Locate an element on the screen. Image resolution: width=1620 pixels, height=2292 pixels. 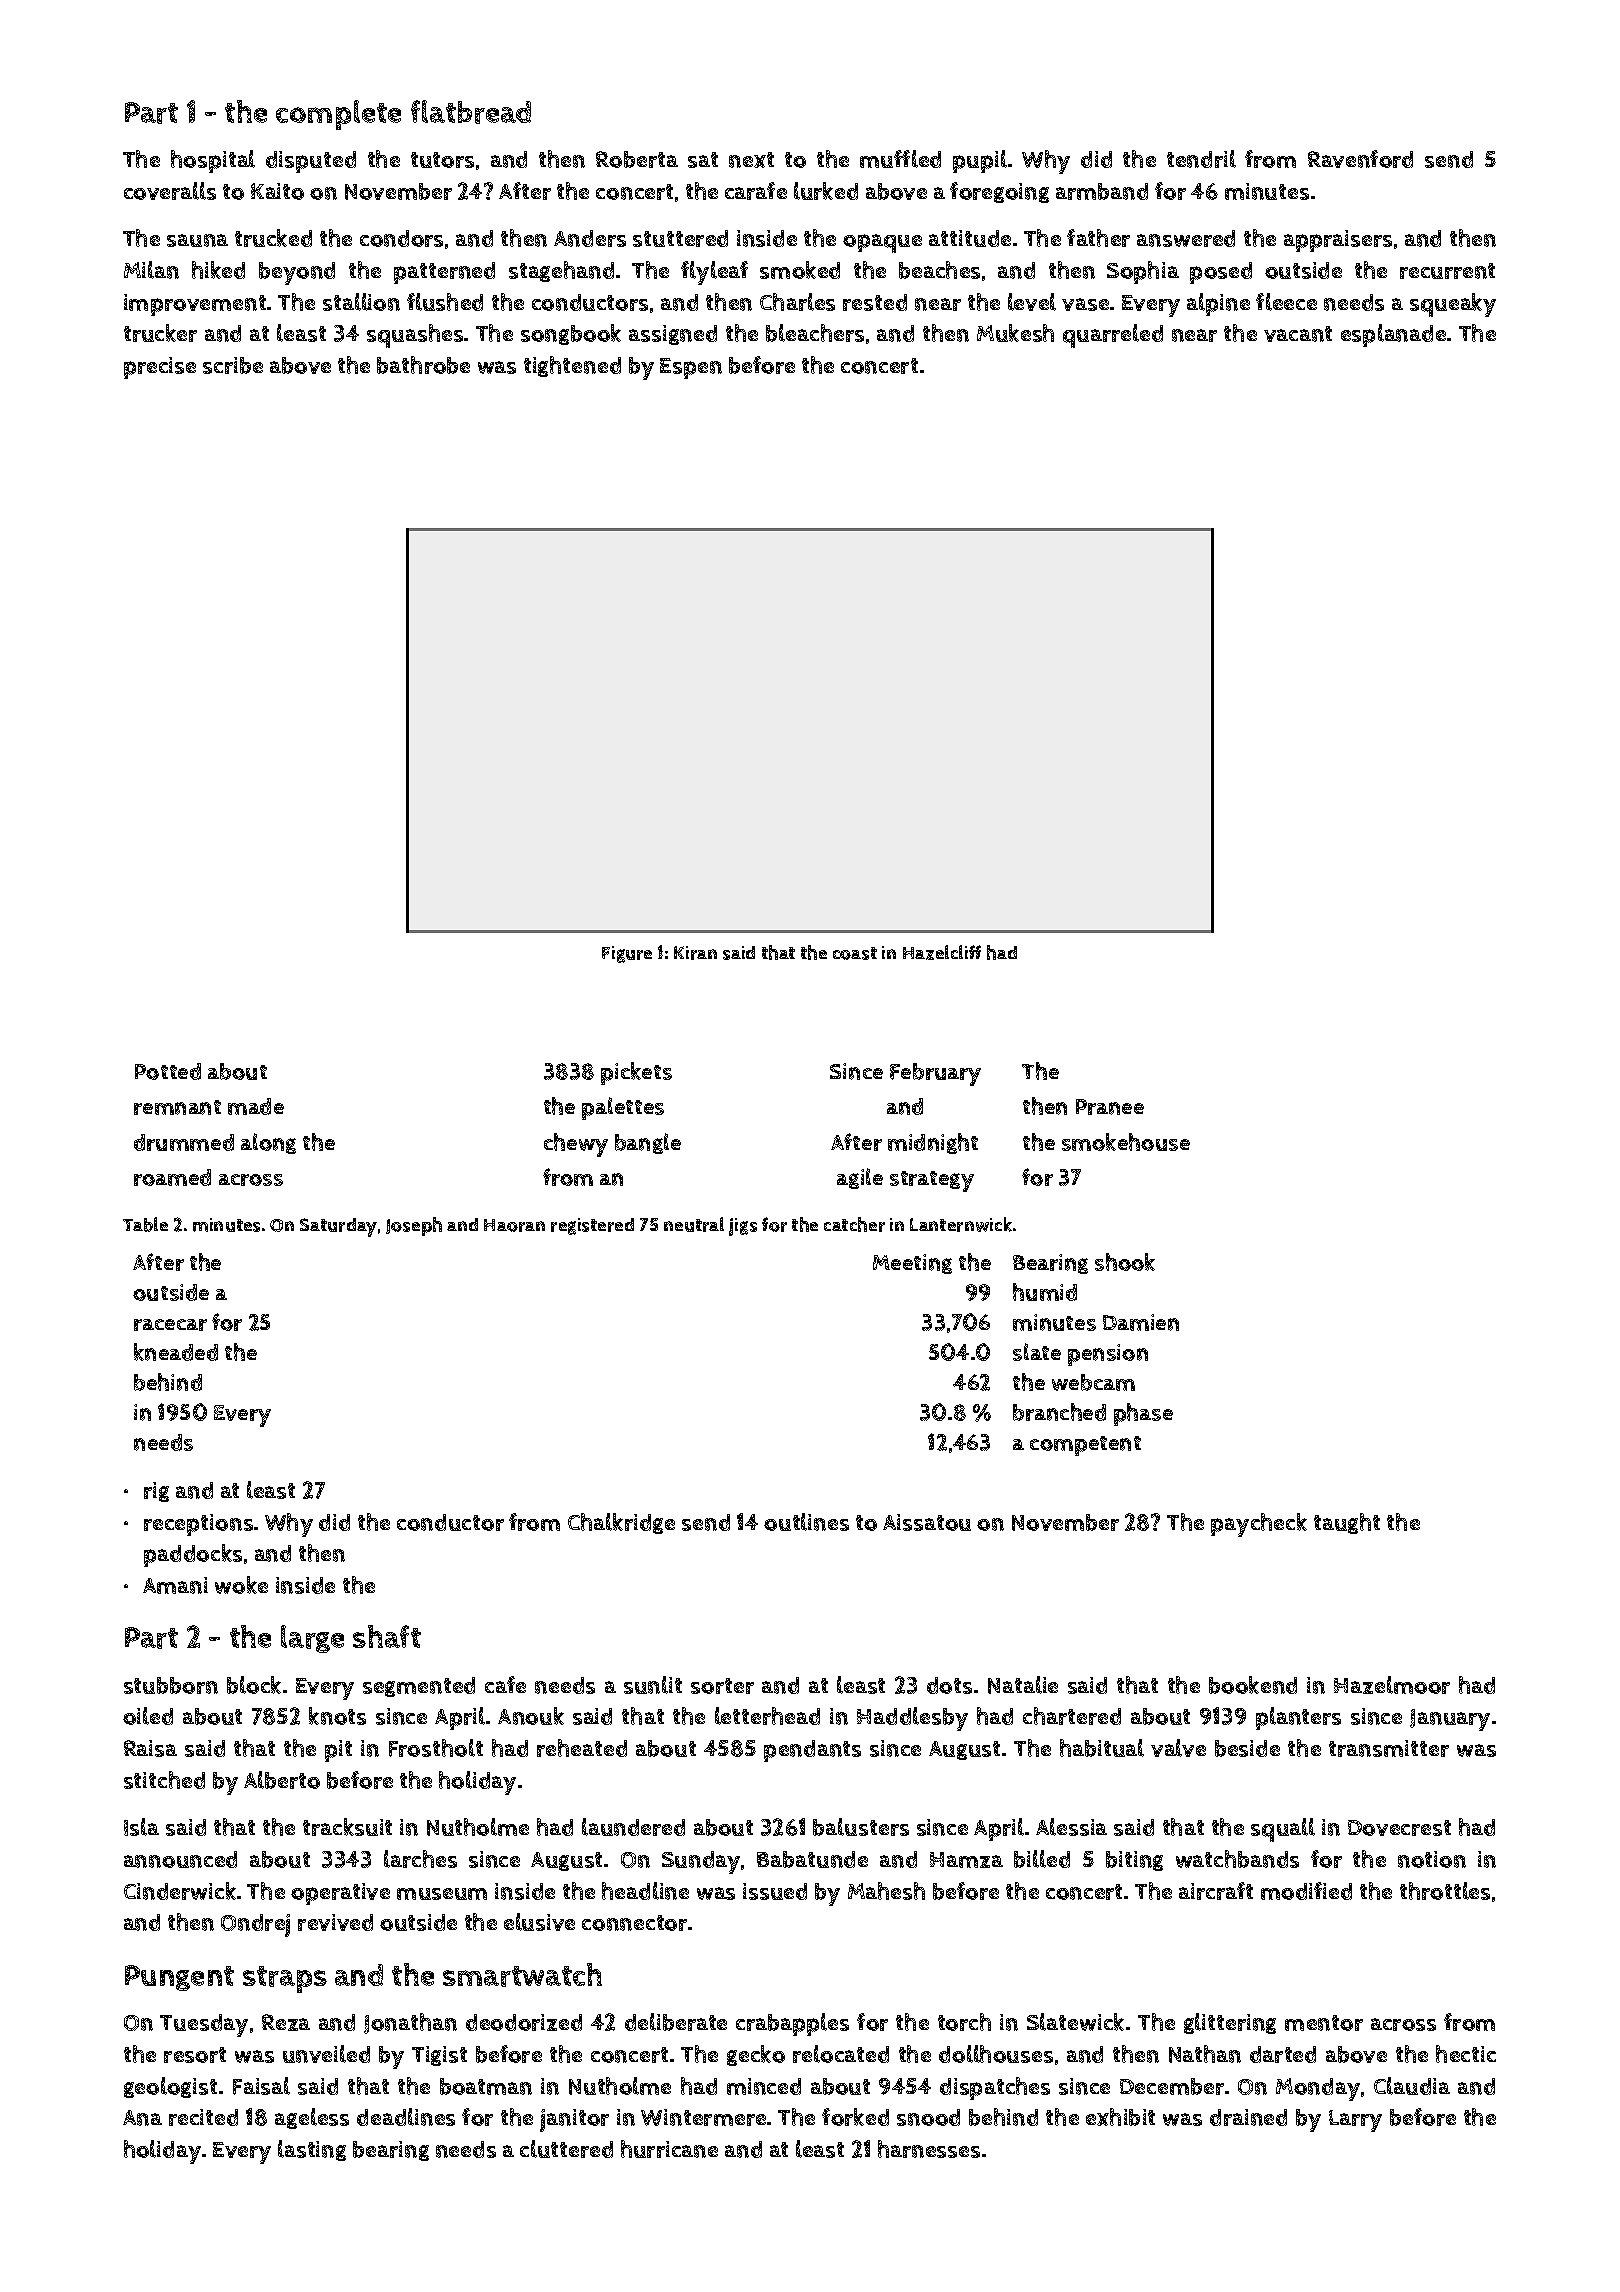
coast is located at coordinates (855, 953).
